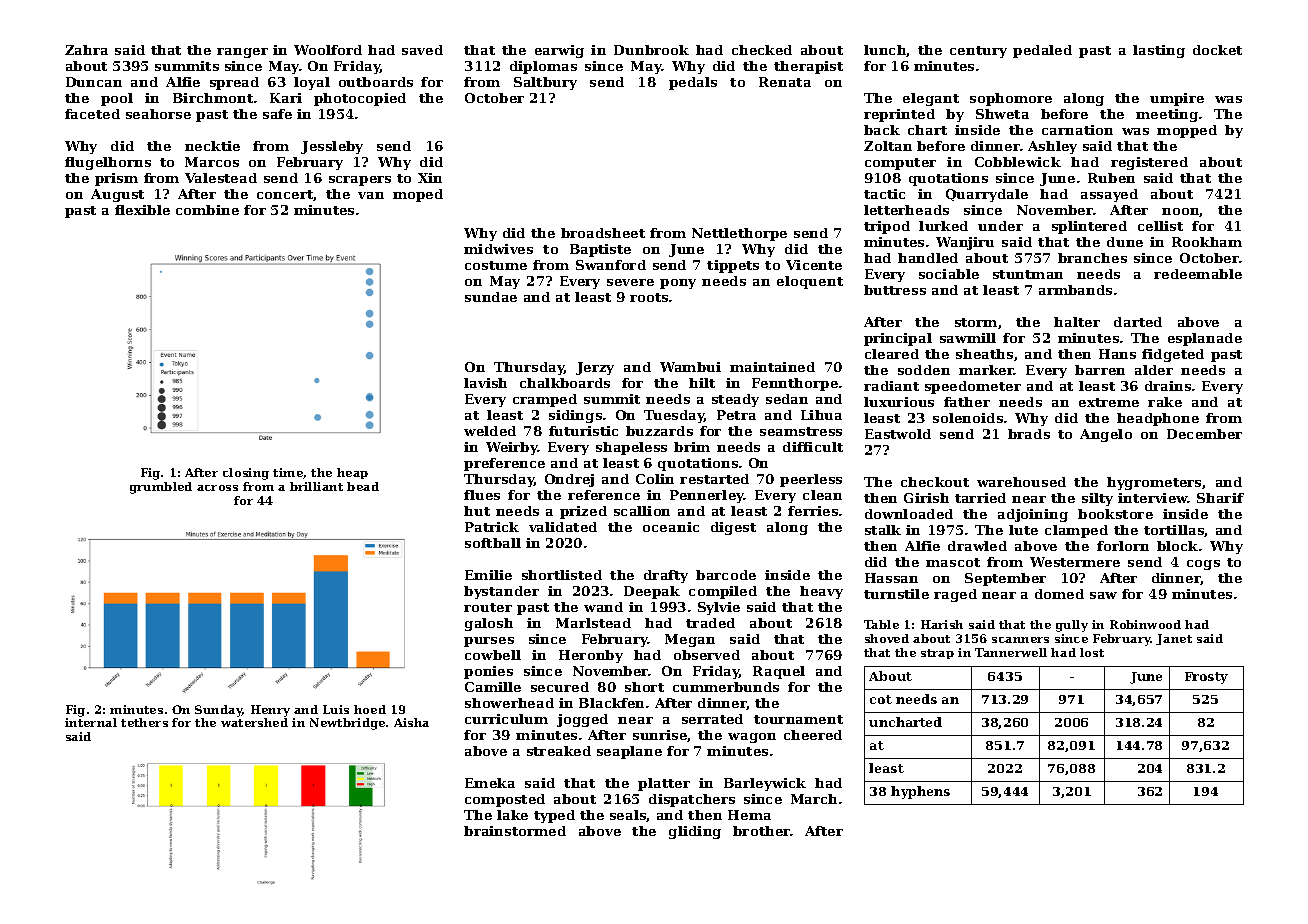 Image resolution: width=1308 pixels, height=924 pixels. I want to click on heavy, so click(821, 592).
